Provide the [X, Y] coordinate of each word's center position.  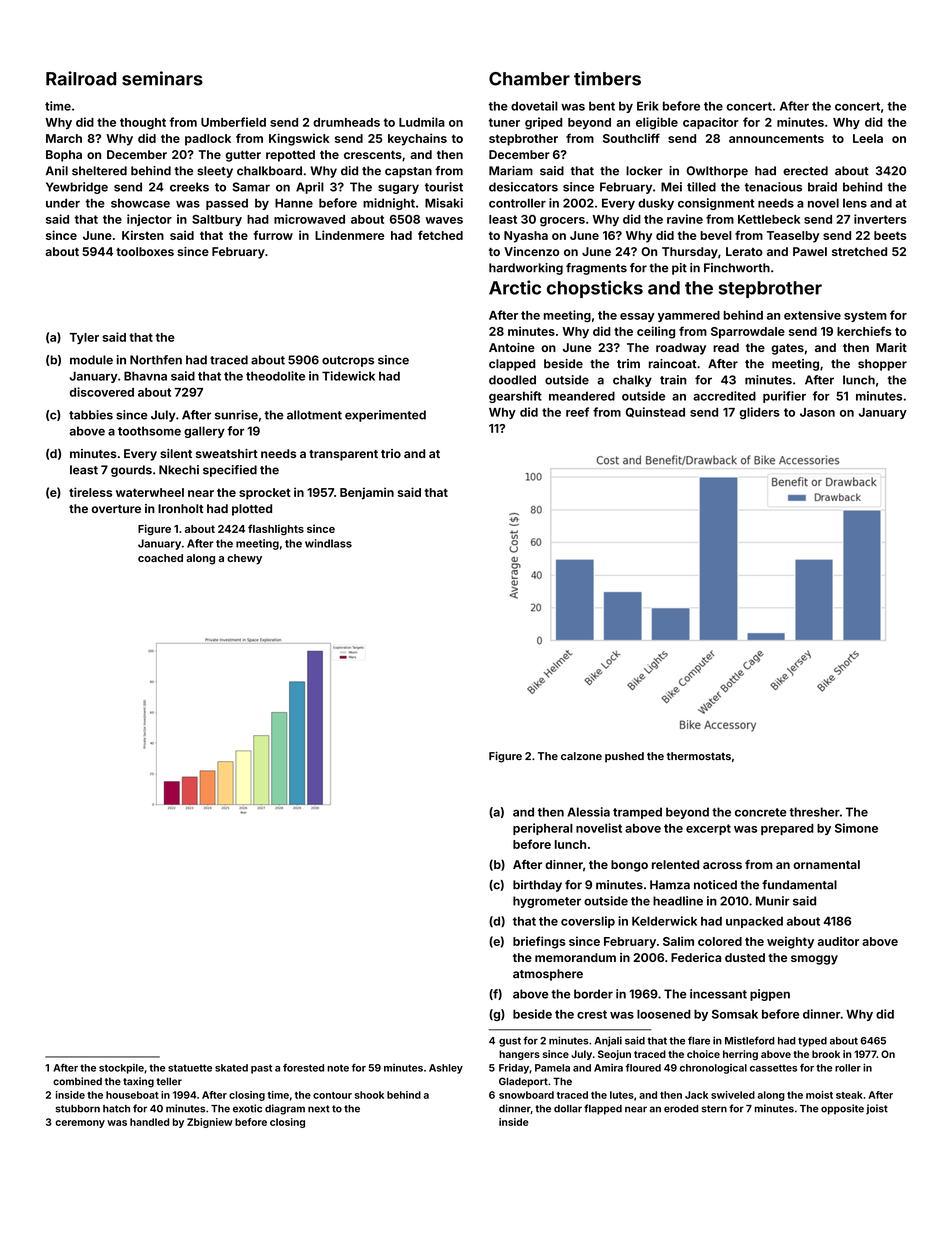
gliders [759, 413]
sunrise [236, 415]
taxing [138, 1082]
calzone [581, 756]
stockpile [121, 1069]
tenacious [773, 187]
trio [391, 453]
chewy [244, 559]
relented [675, 864]
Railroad [81, 78]
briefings [539, 942]
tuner [504, 122]
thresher [814, 812]
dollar [568, 1109]
